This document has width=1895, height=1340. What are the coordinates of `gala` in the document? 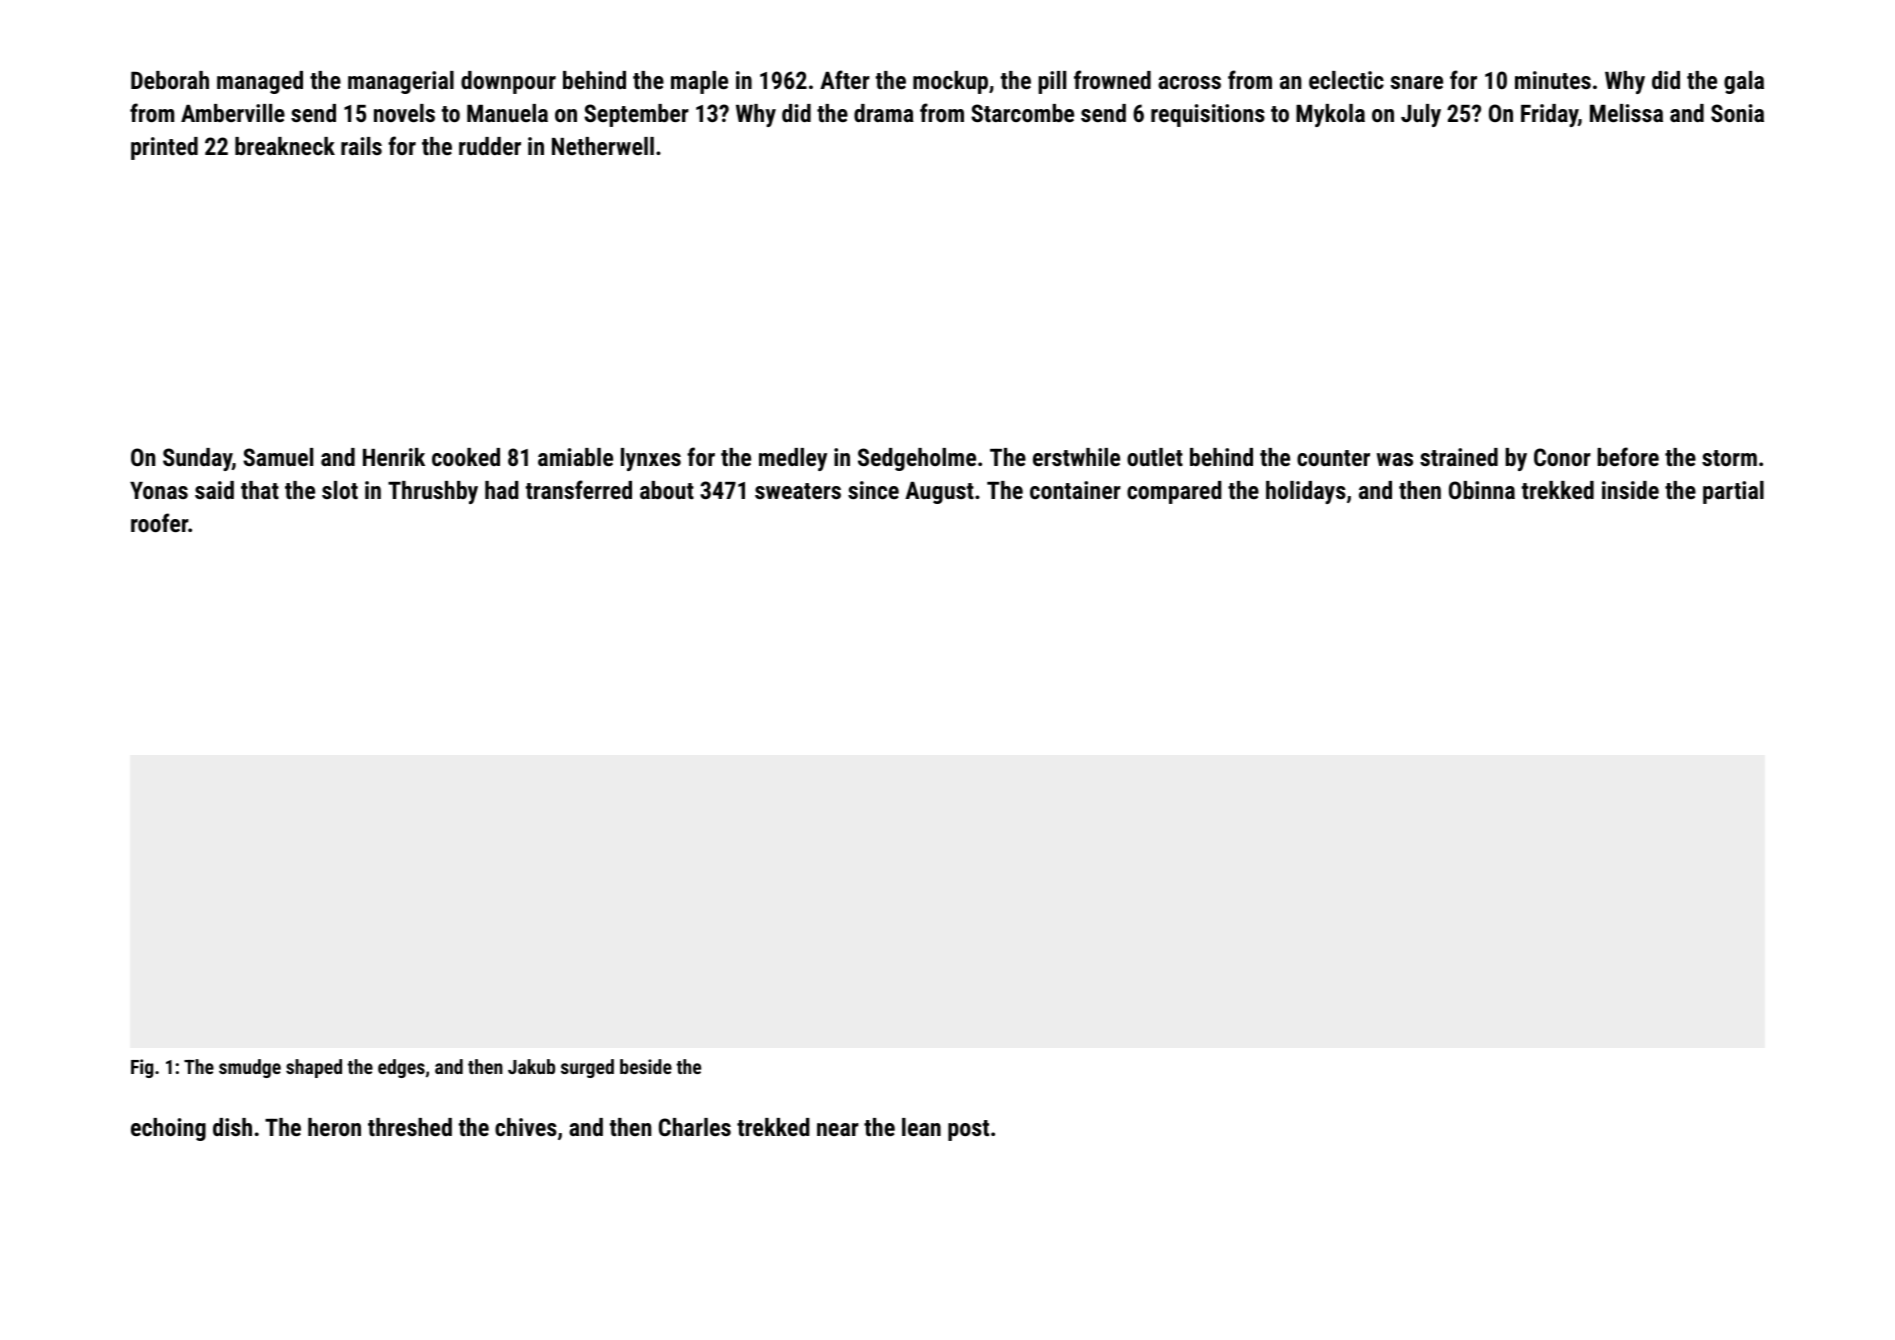 It's located at (1744, 82).
